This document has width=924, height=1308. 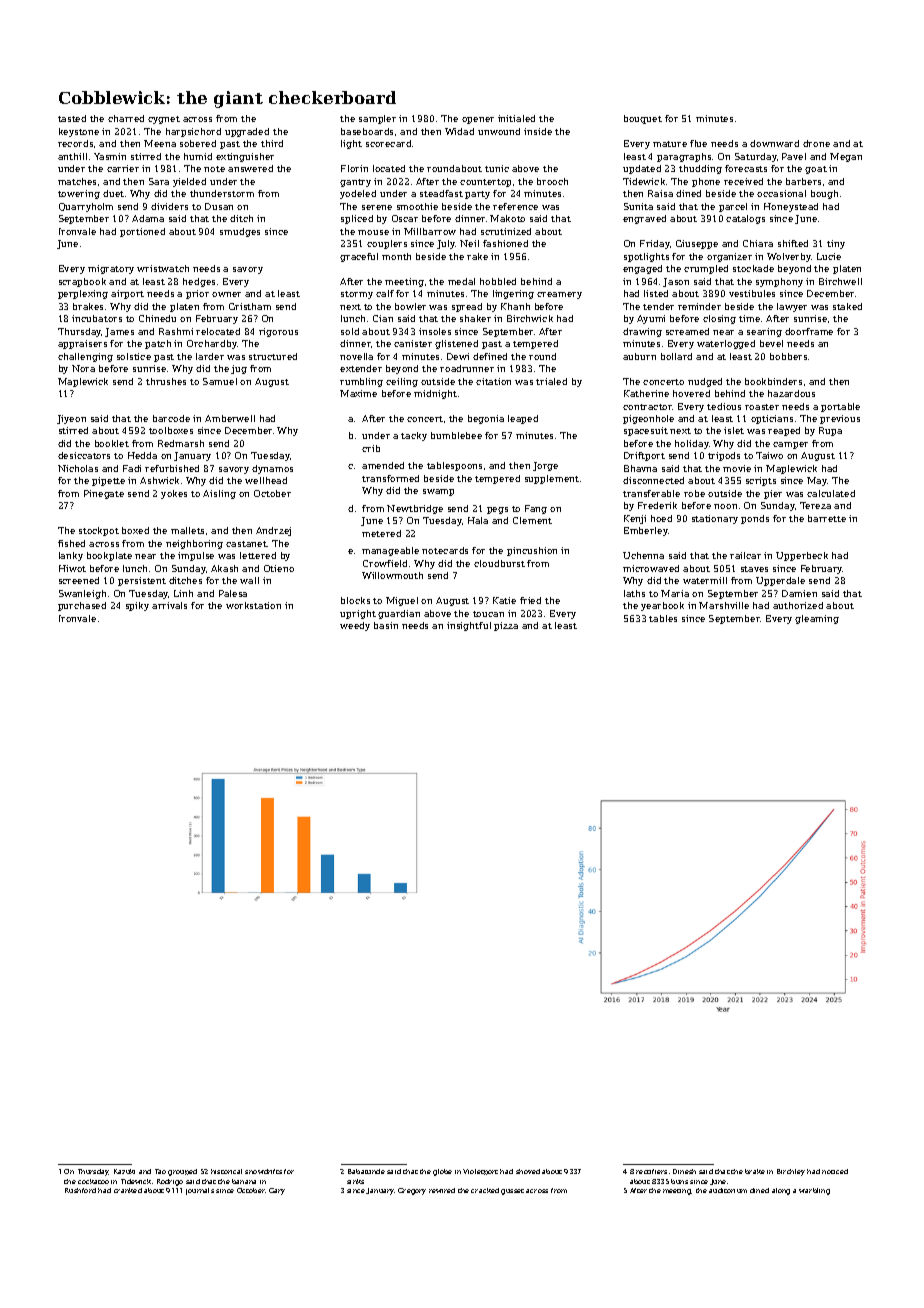 I want to click on charred, so click(x=126, y=118).
